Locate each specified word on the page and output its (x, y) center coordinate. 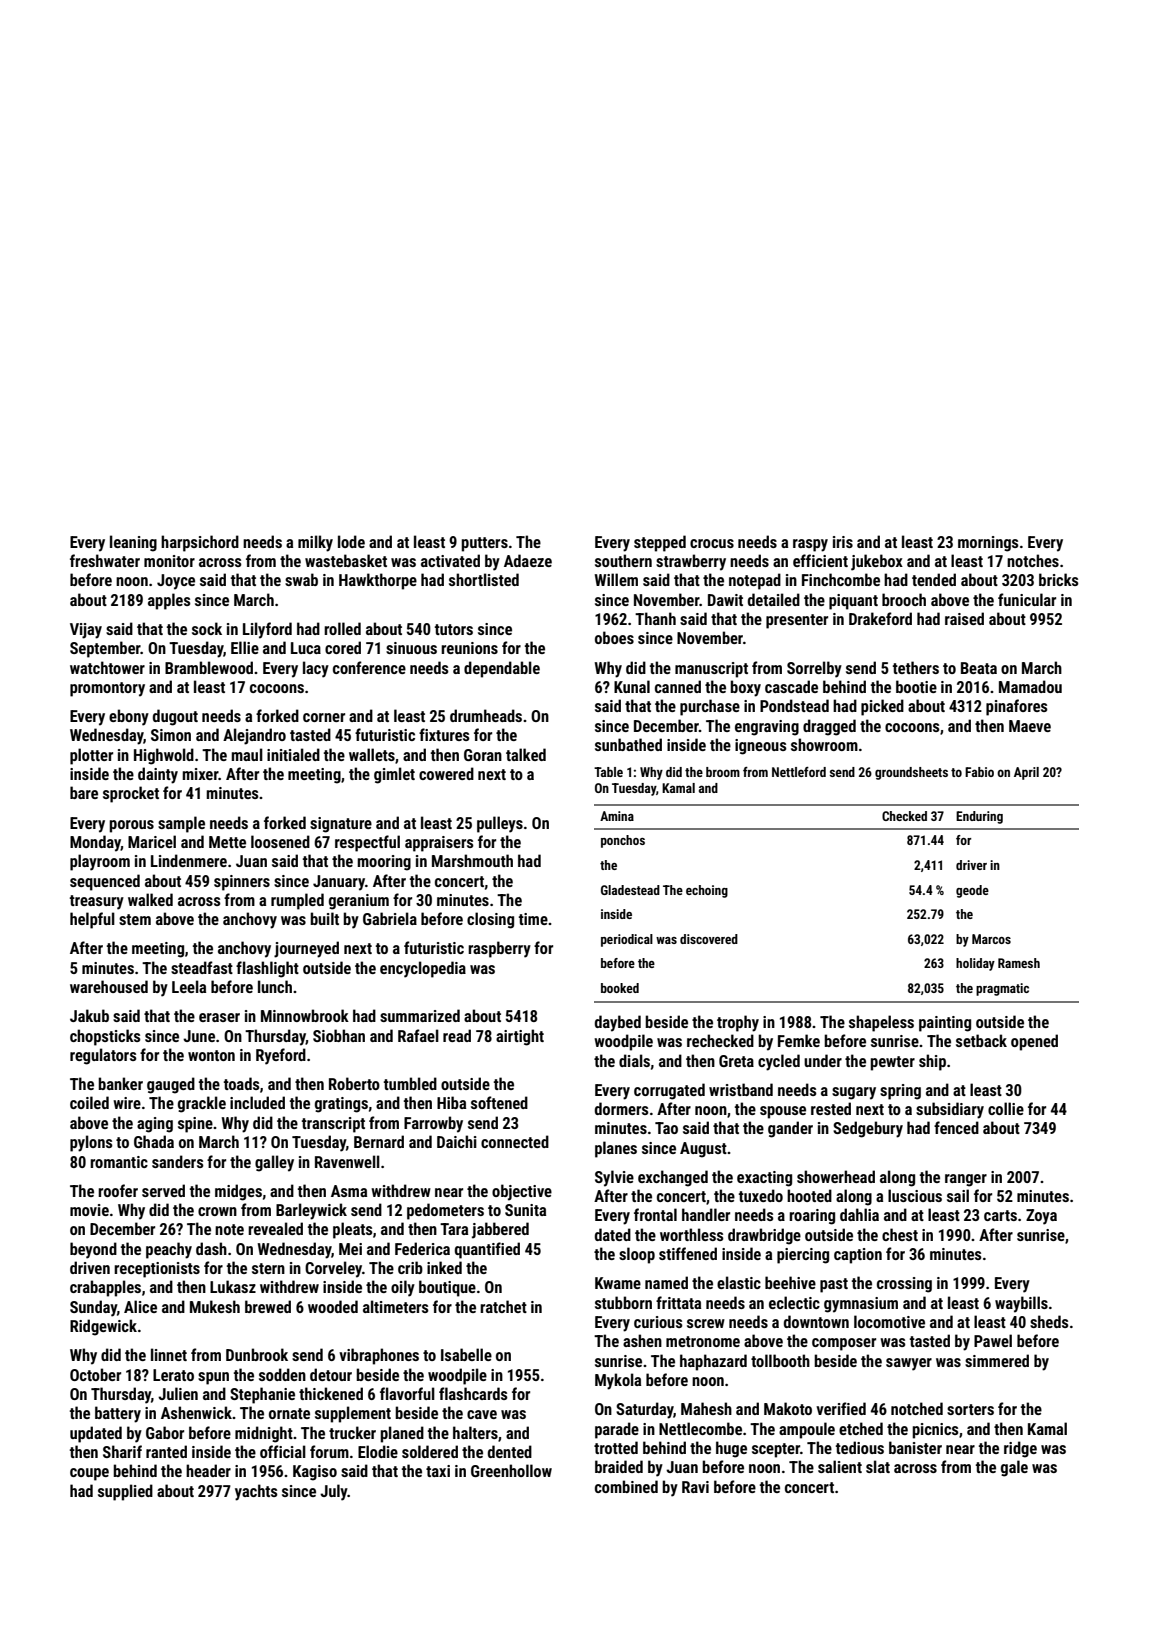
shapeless (881, 1023)
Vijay (86, 631)
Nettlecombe (700, 1428)
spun (213, 1378)
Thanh (655, 618)
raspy (810, 545)
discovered (709, 939)
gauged (171, 1085)
